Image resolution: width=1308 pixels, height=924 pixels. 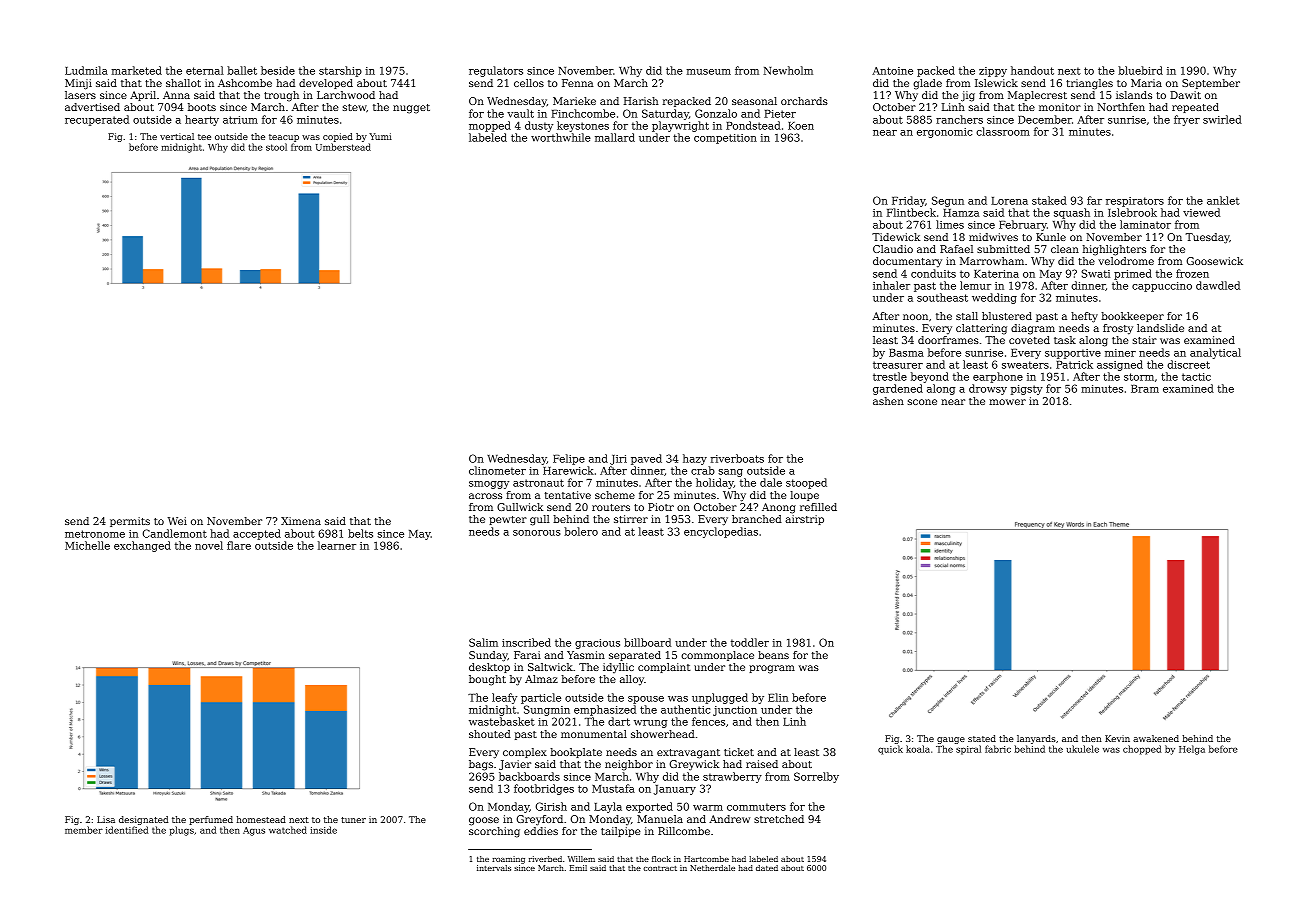 I want to click on Felipe, so click(x=569, y=459).
